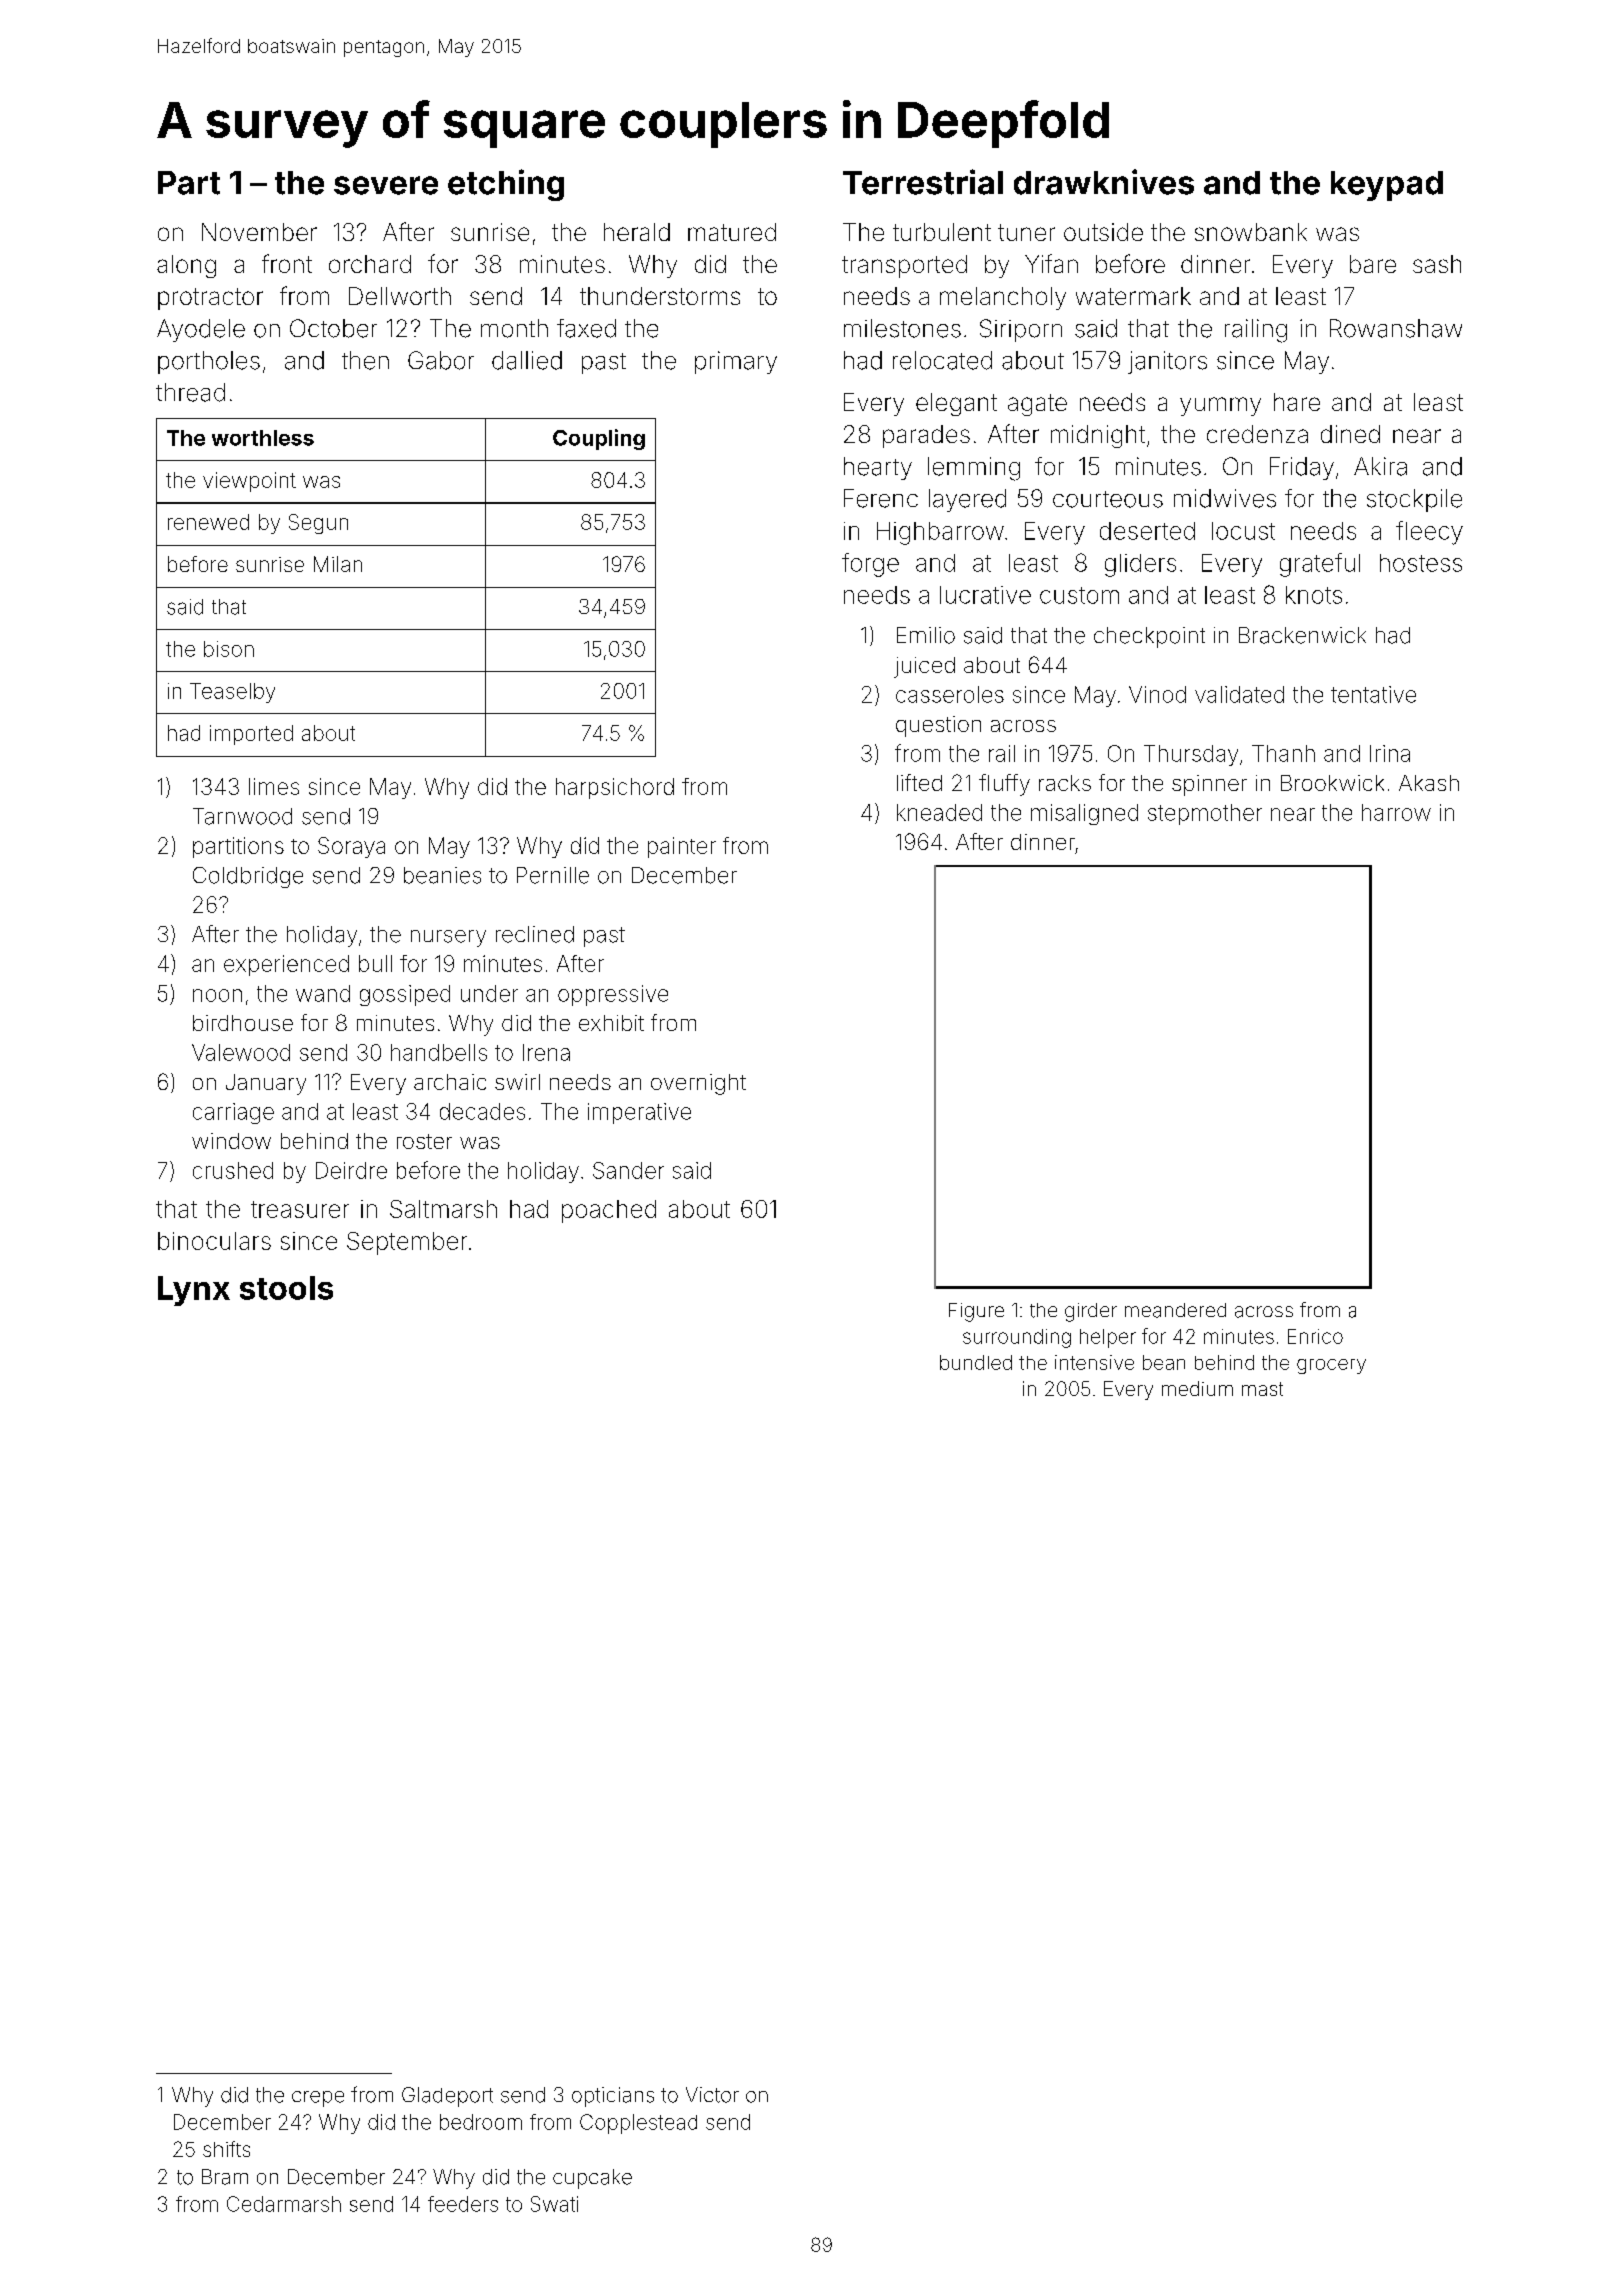 Image resolution: width=1620 pixels, height=2292 pixels. I want to click on Coupling, so click(599, 439).
